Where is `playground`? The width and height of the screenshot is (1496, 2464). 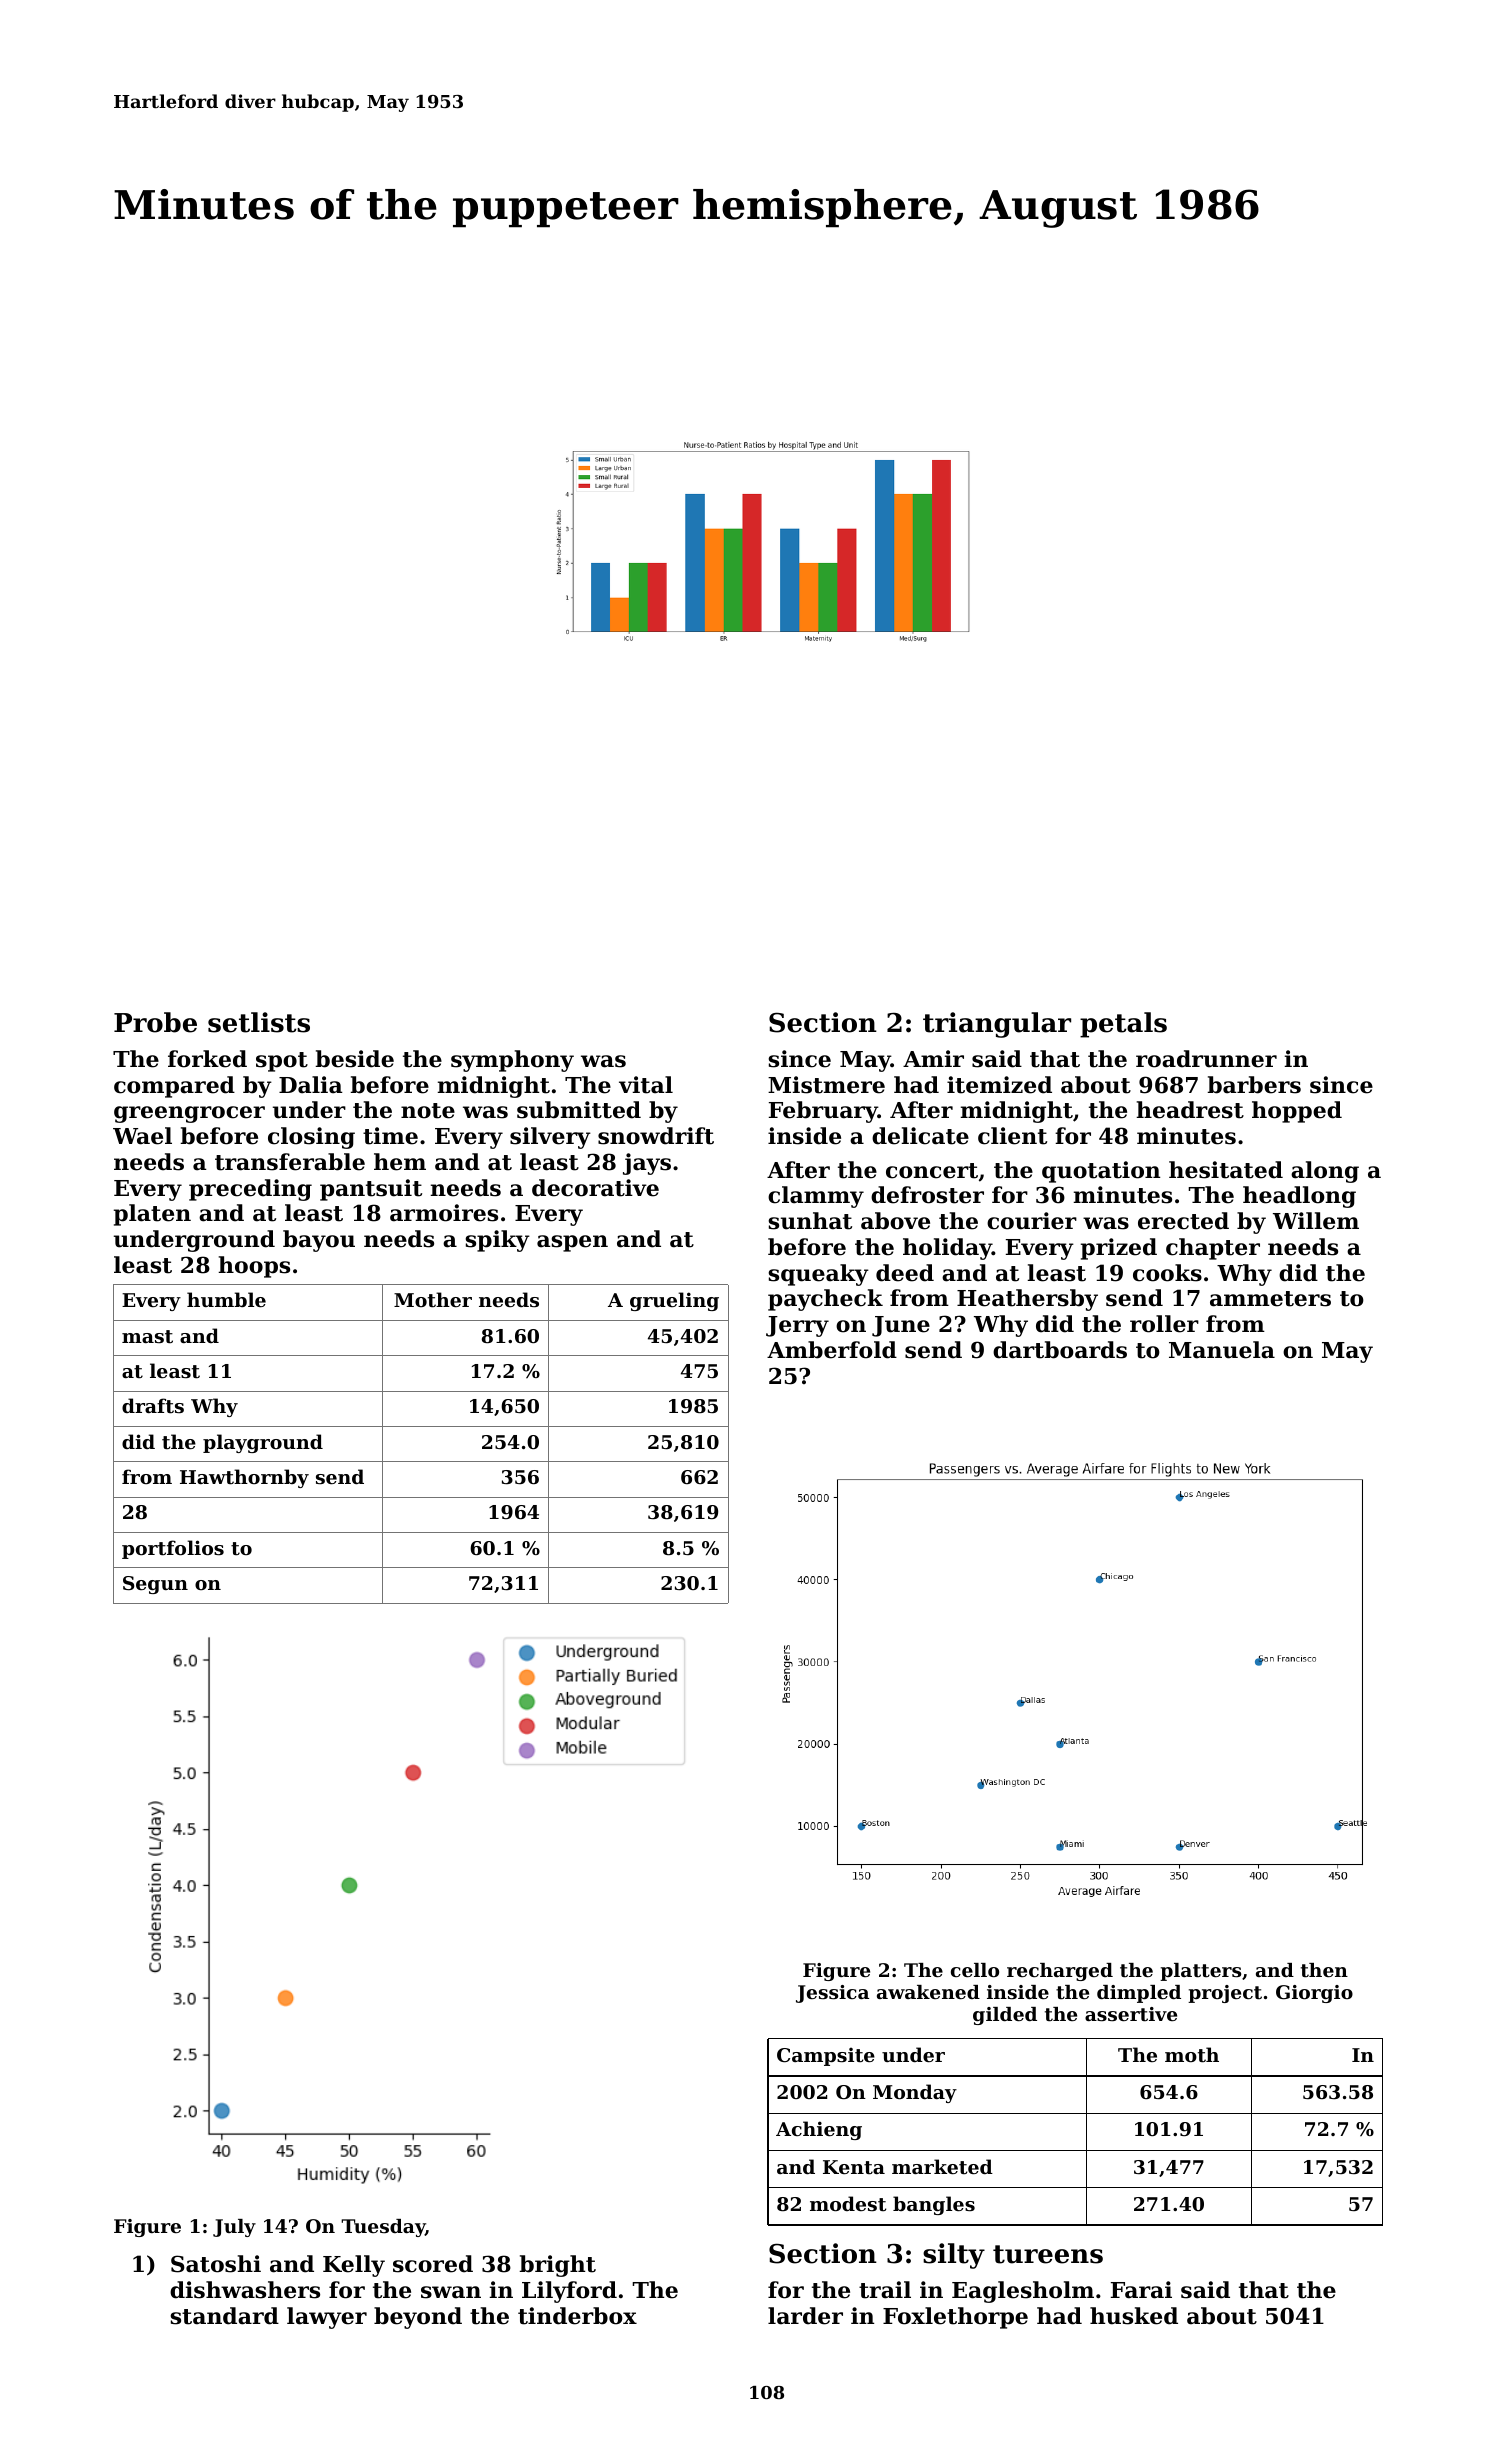
playground is located at coordinates (263, 1443).
